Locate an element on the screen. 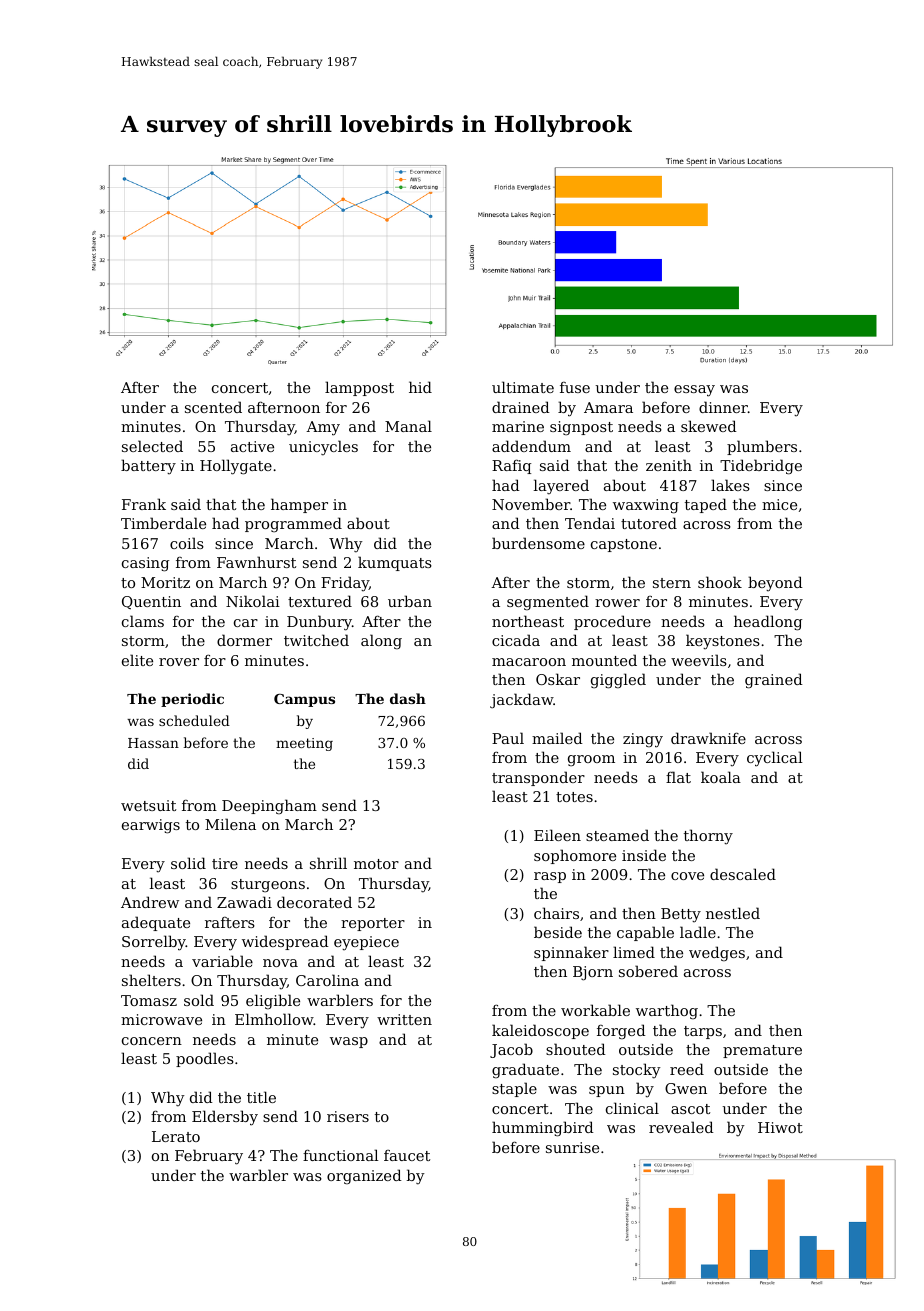 This screenshot has height=1311, width=924. workable is located at coordinates (595, 1010).
